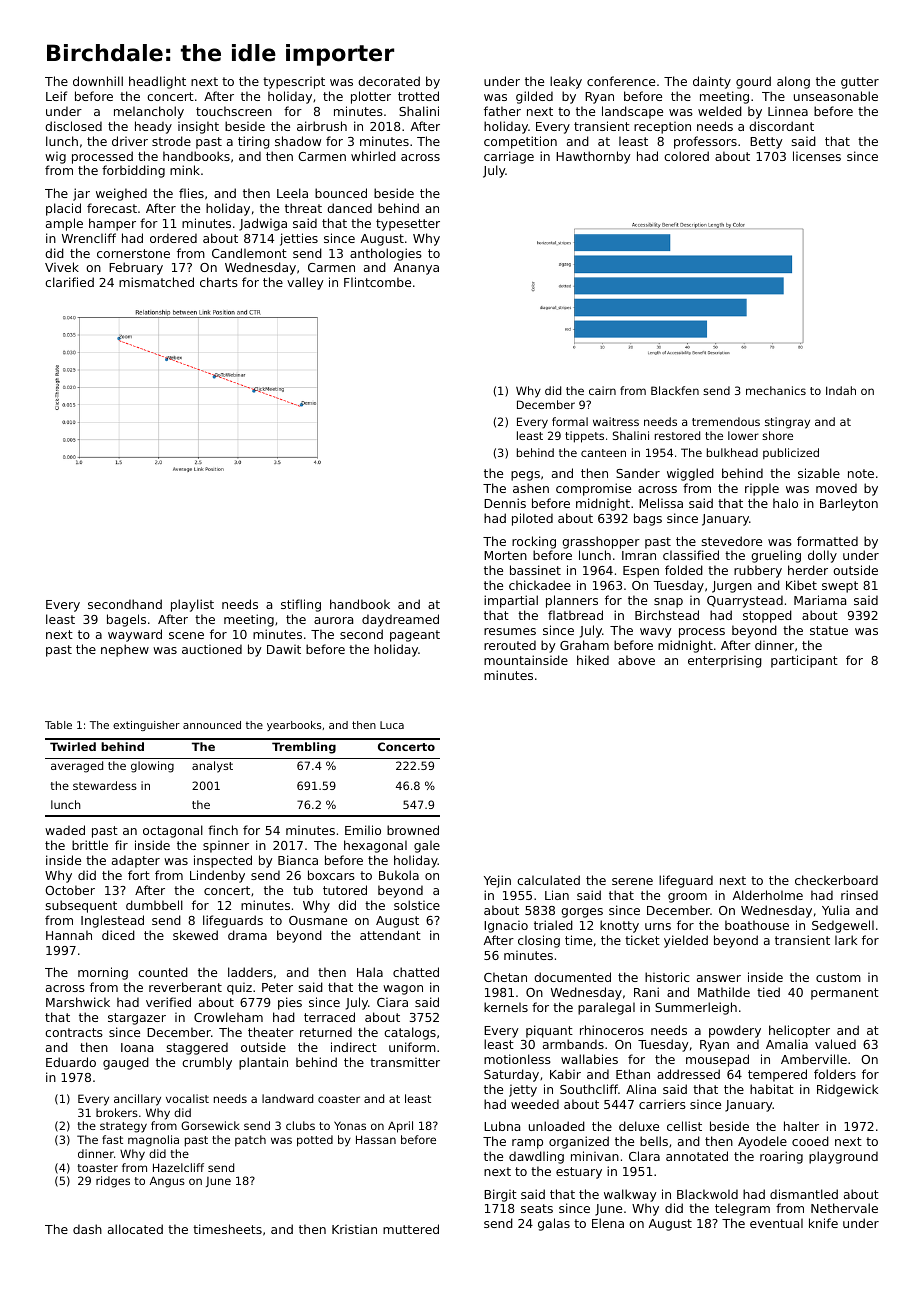 The width and height of the screenshot is (924, 1308). What do you see at coordinates (534, 97) in the screenshot?
I see `gilded` at bounding box center [534, 97].
